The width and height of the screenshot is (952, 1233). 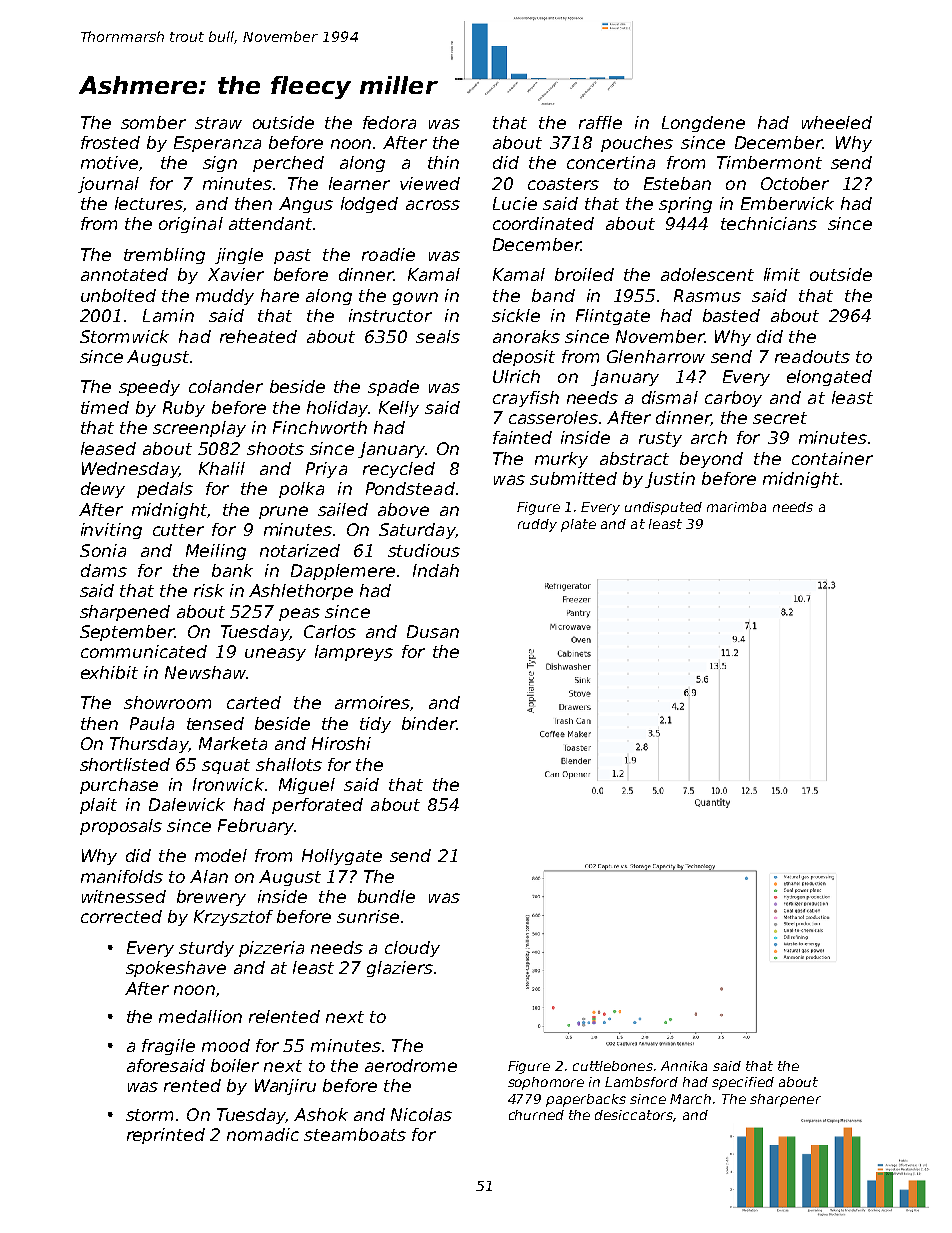 What do you see at coordinates (342, 857) in the screenshot?
I see `Hollygate` at bounding box center [342, 857].
